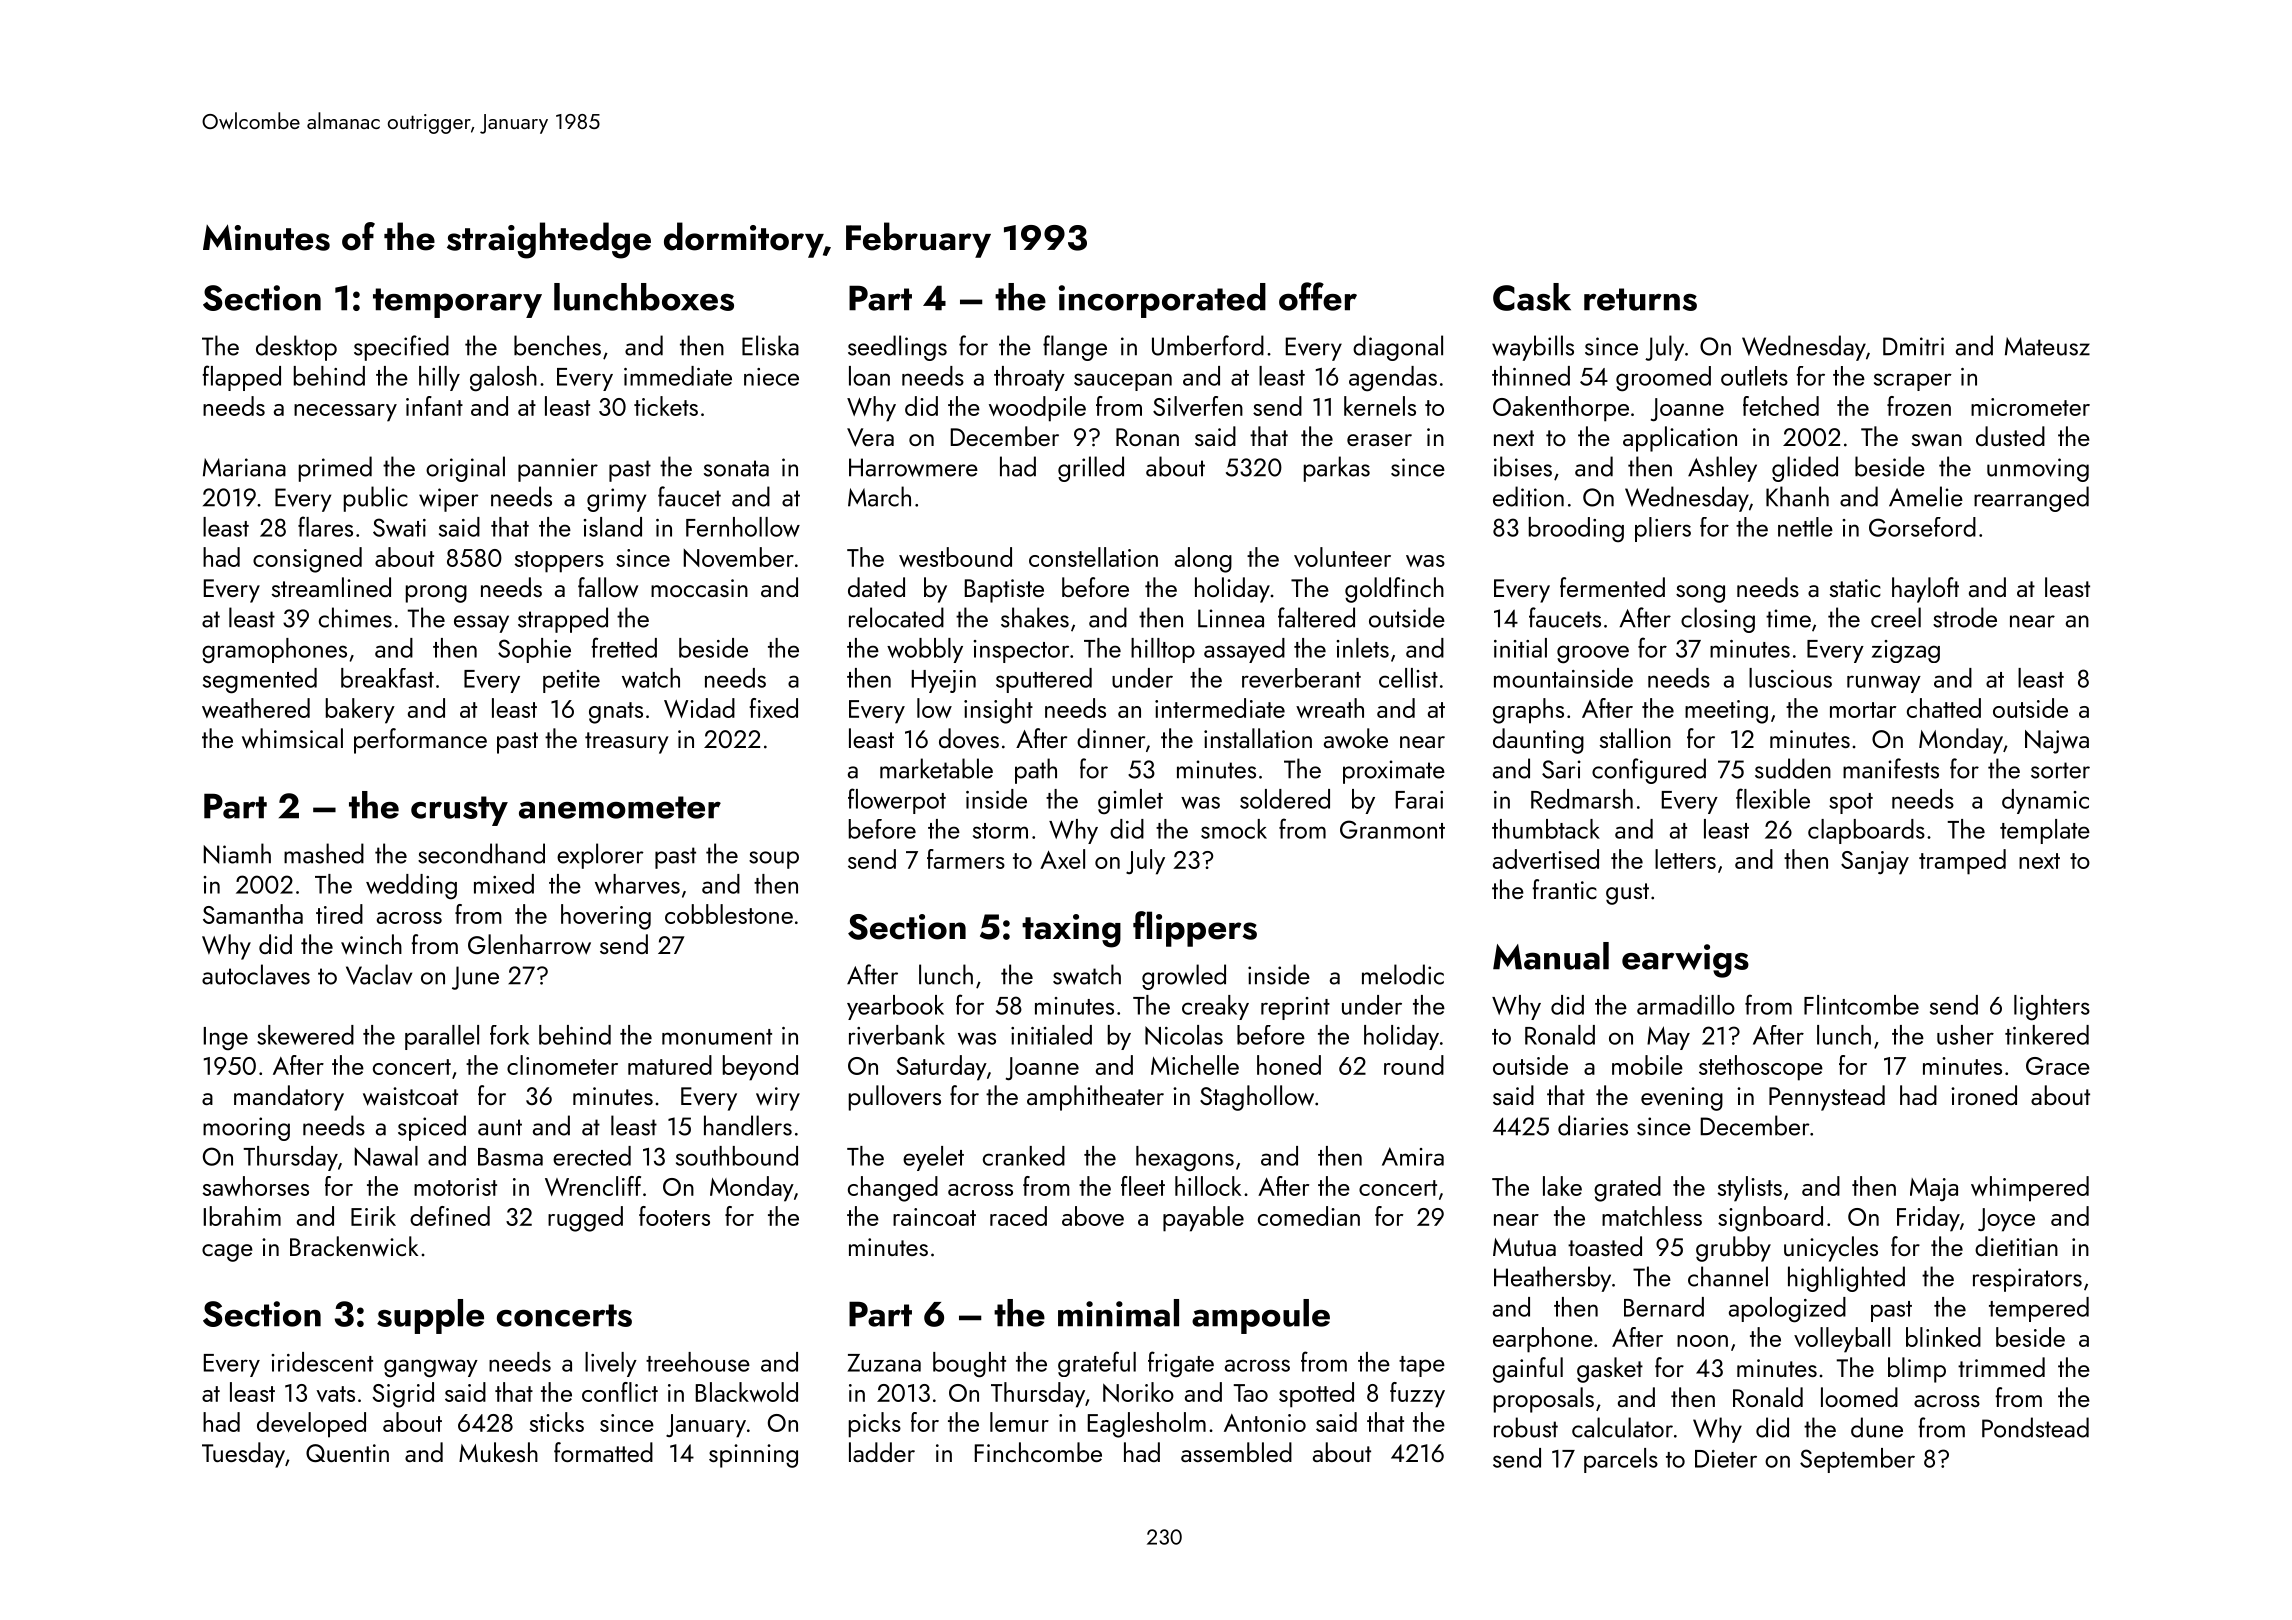 This image has height=1620, width=2292. Describe the element at coordinates (345, 413) in the image. I see `necessary` at that location.
